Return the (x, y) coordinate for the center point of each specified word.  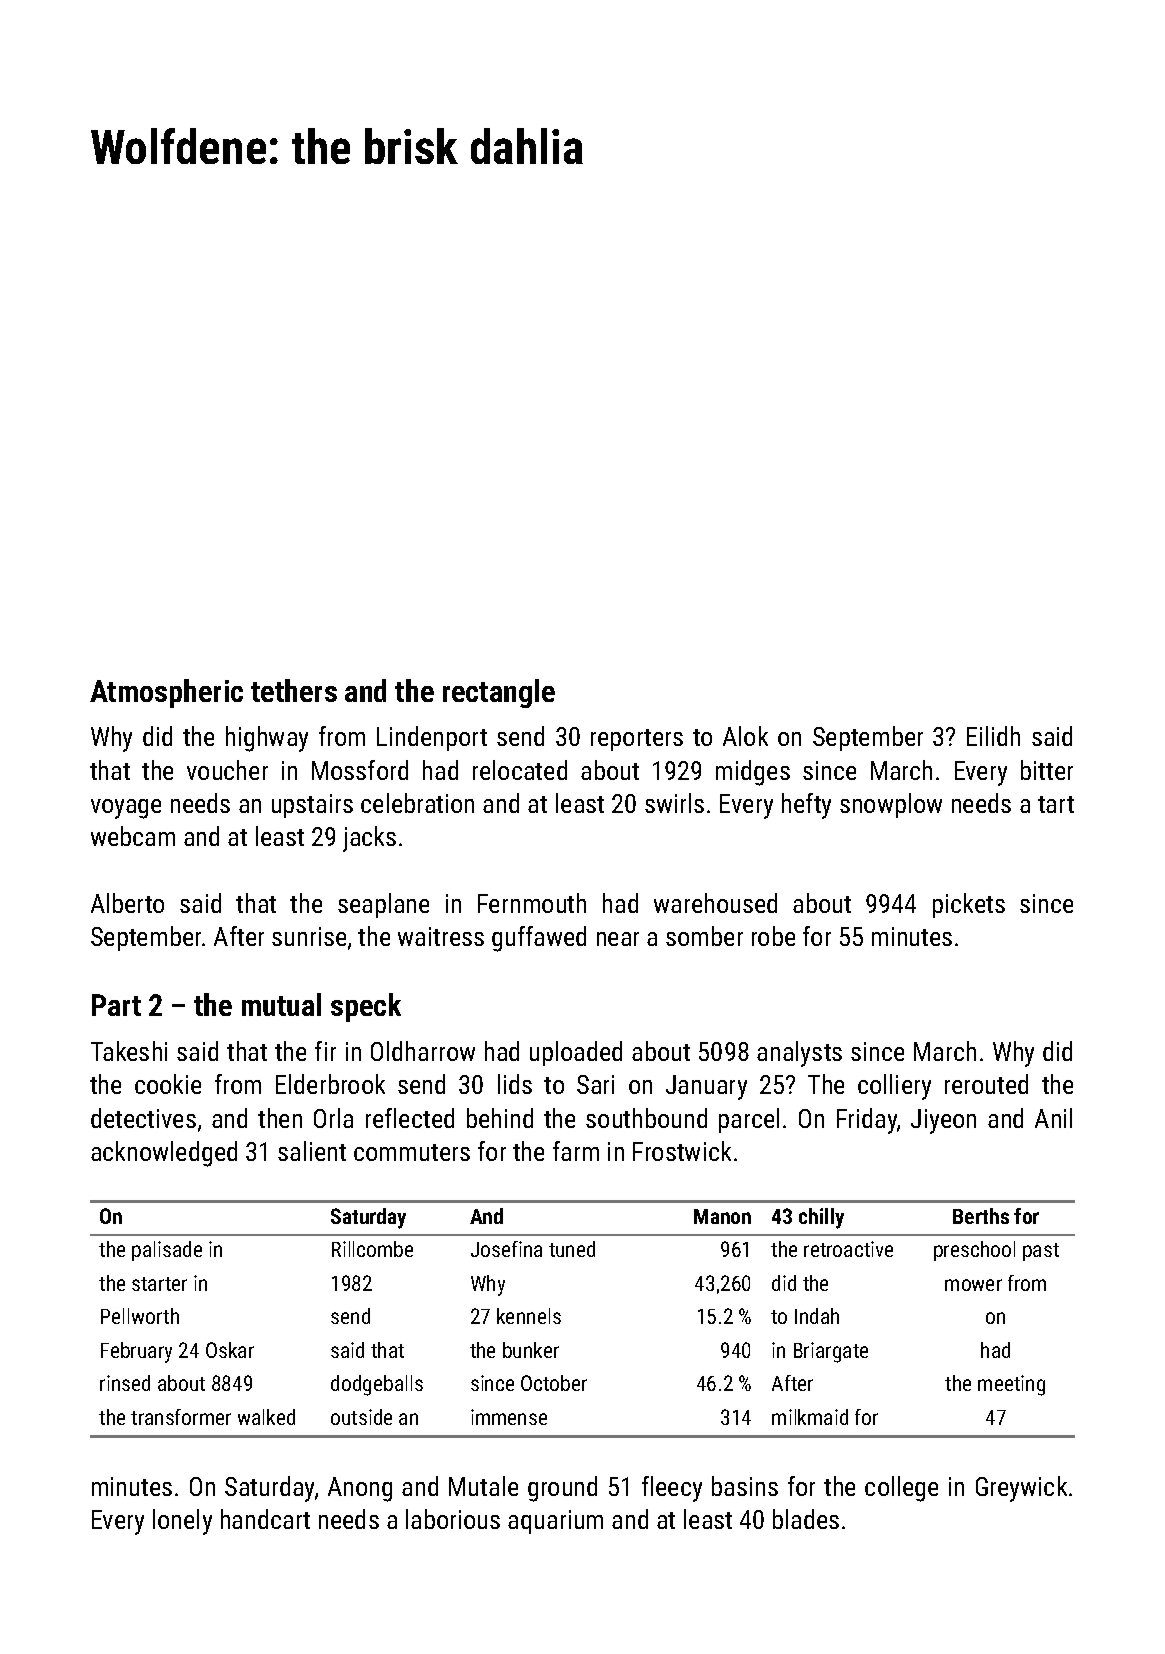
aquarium (555, 1522)
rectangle (499, 693)
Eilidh (993, 736)
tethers (294, 690)
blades (806, 1519)
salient (312, 1151)
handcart (265, 1519)
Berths (981, 1216)
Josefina (506, 1249)
